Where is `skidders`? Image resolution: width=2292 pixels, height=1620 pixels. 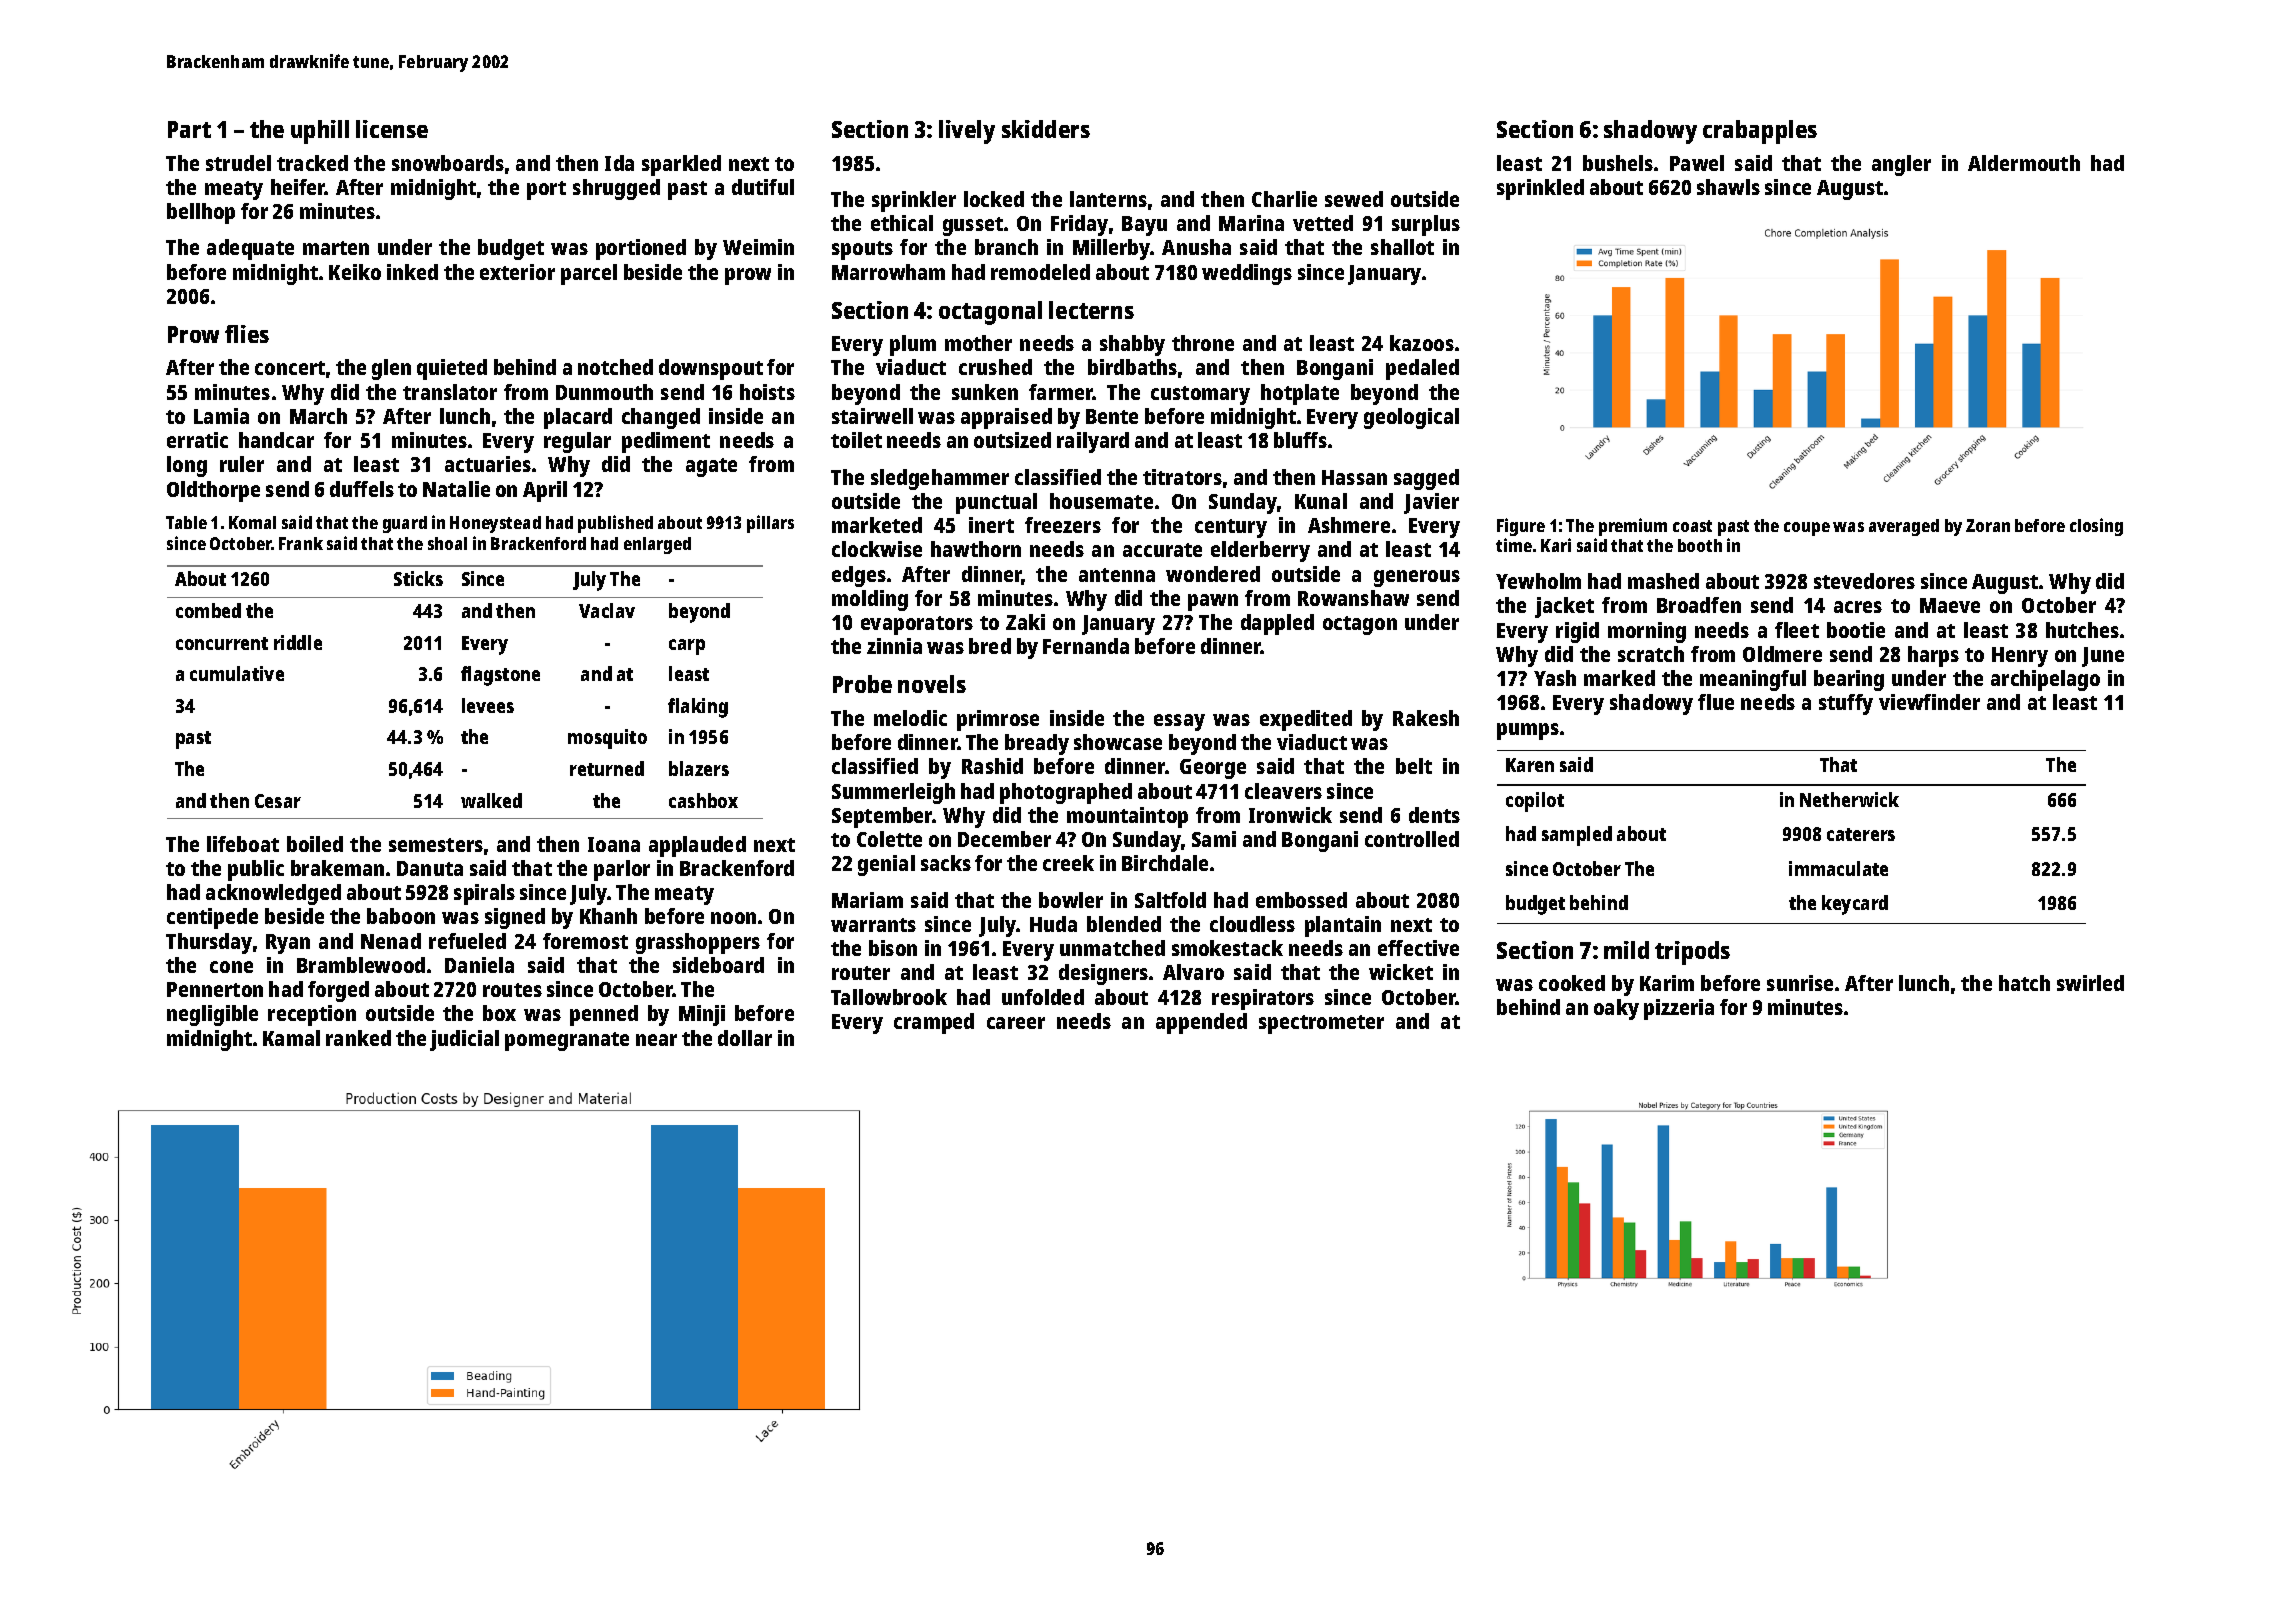 skidders is located at coordinates (1046, 129).
